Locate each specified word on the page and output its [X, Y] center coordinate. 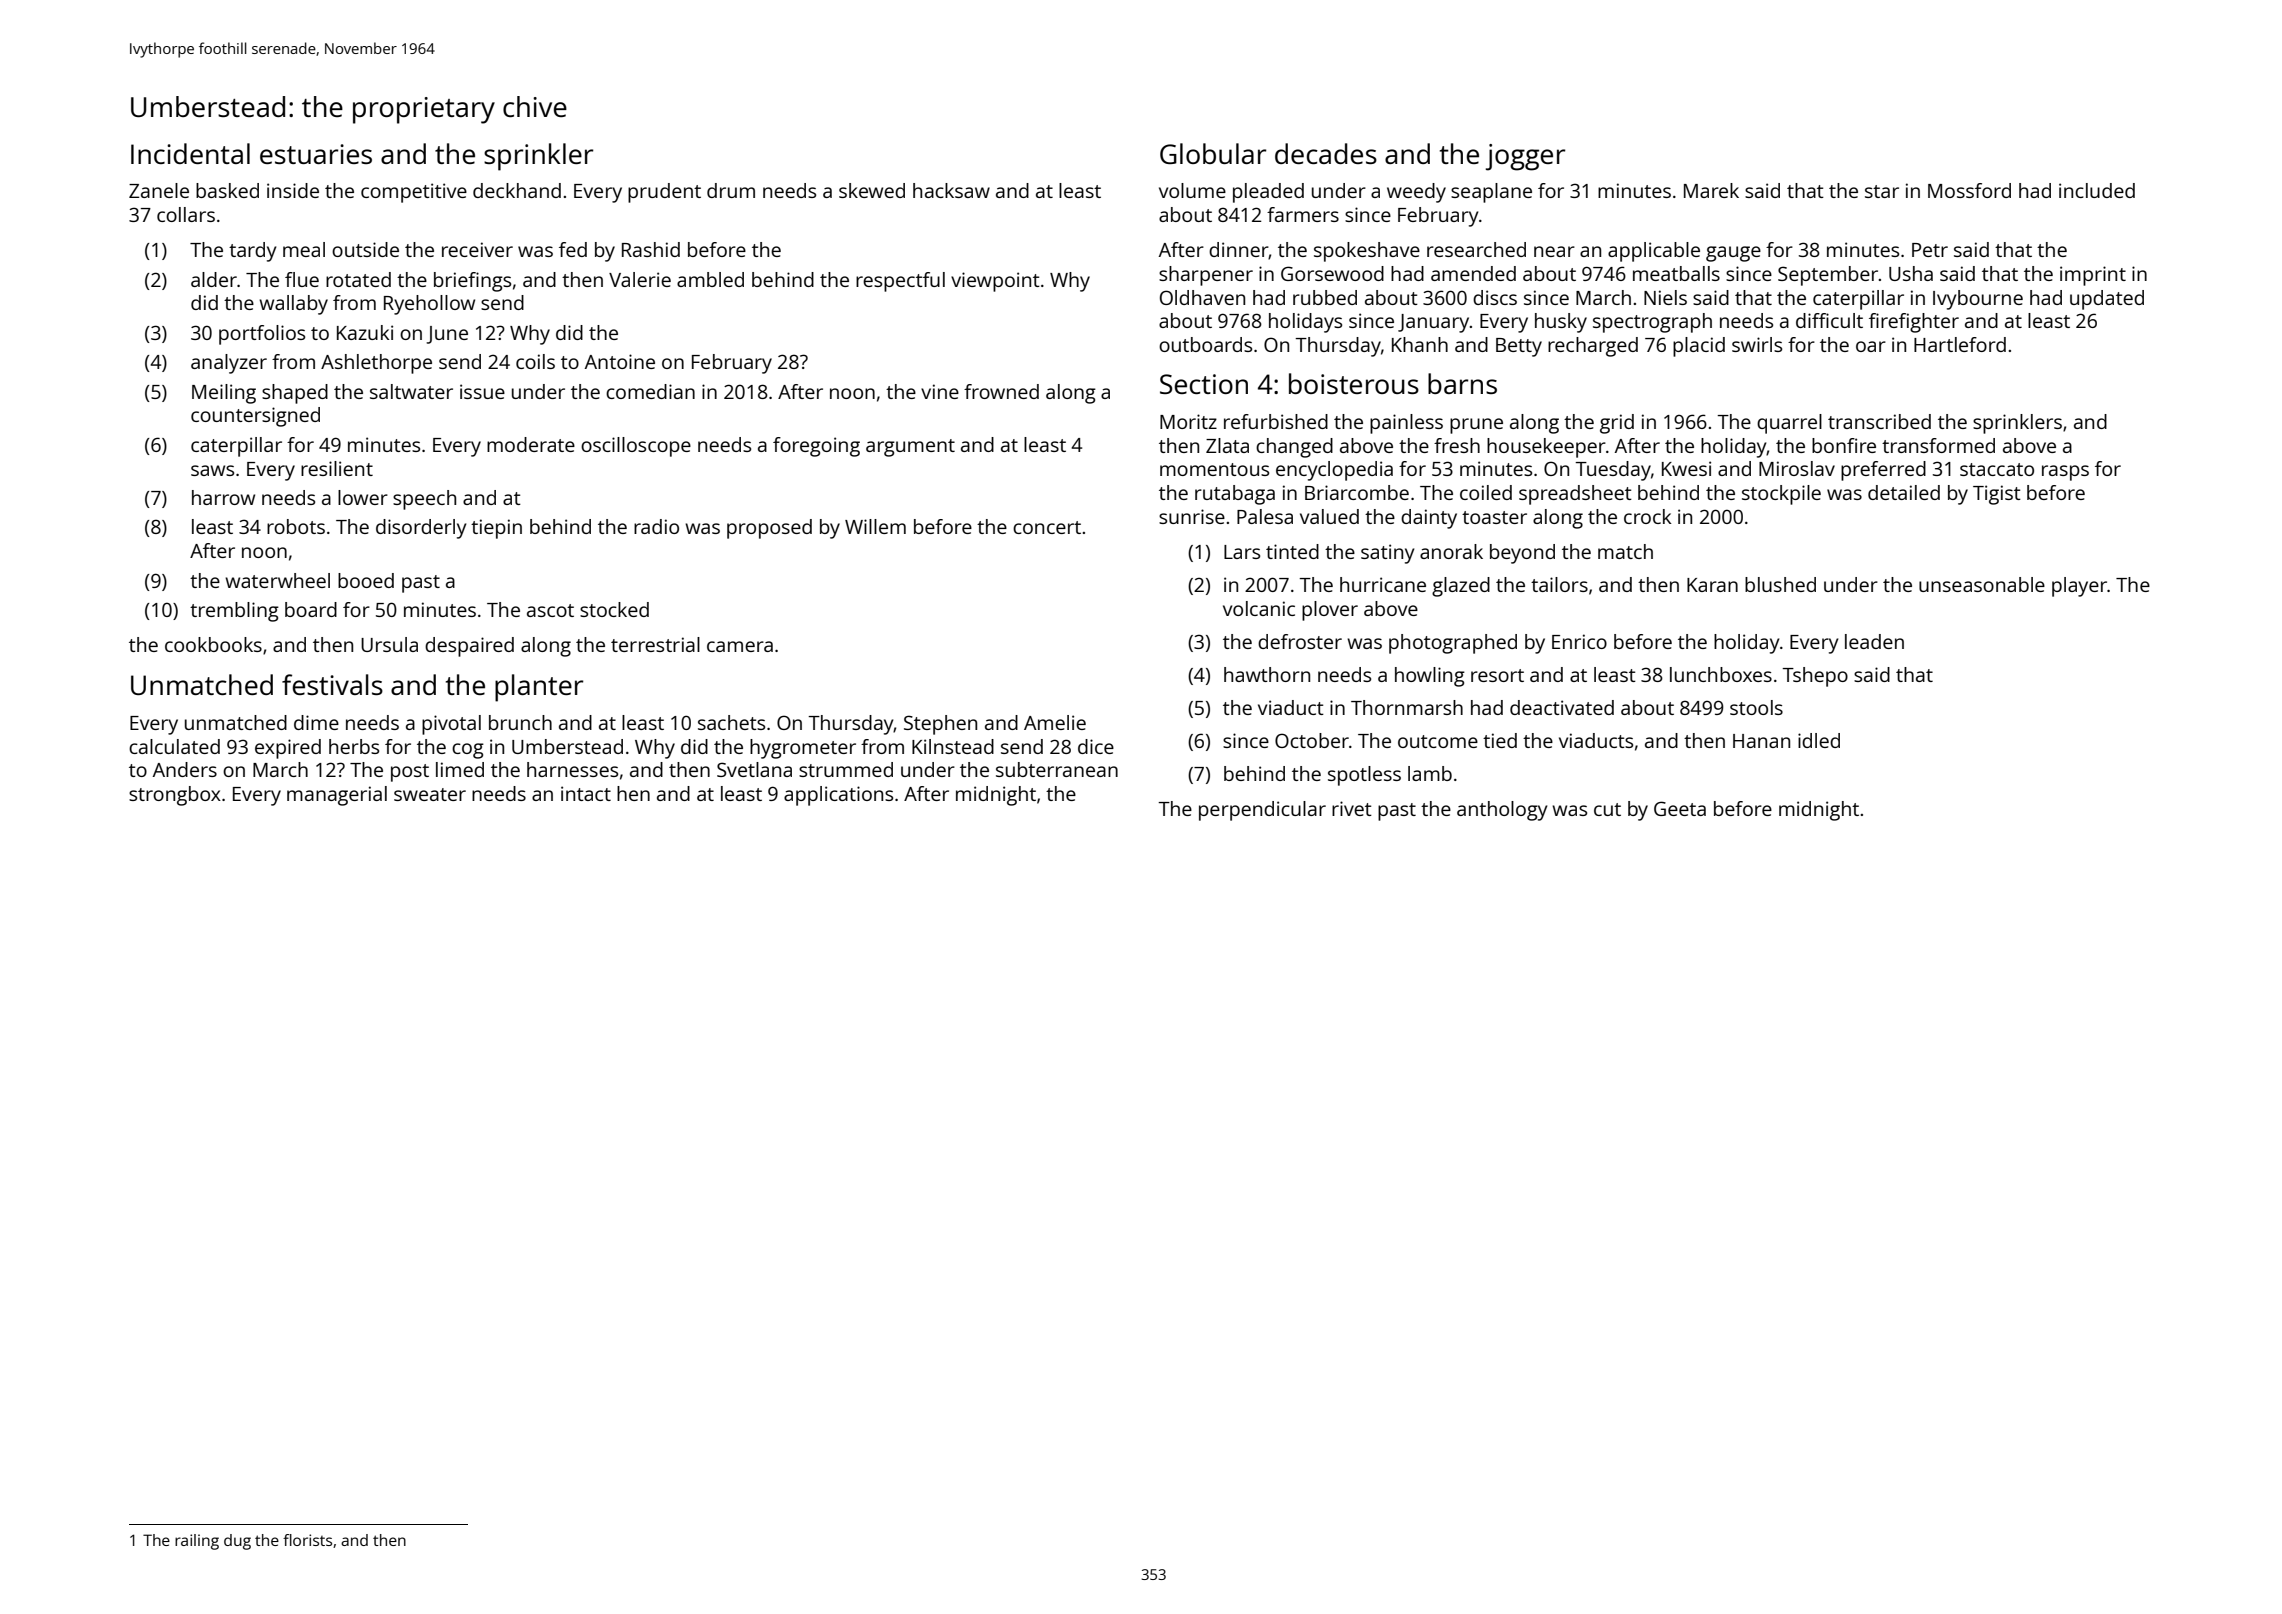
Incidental [190, 153]
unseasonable [1982, 584]
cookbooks [213, 644]
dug [237, 1542]
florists [307, 1540]
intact [586, 793]
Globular [1213, 153]
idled [1819, 740]
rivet [1352, 808]
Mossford [1969, 190]
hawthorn [1267, 674]
